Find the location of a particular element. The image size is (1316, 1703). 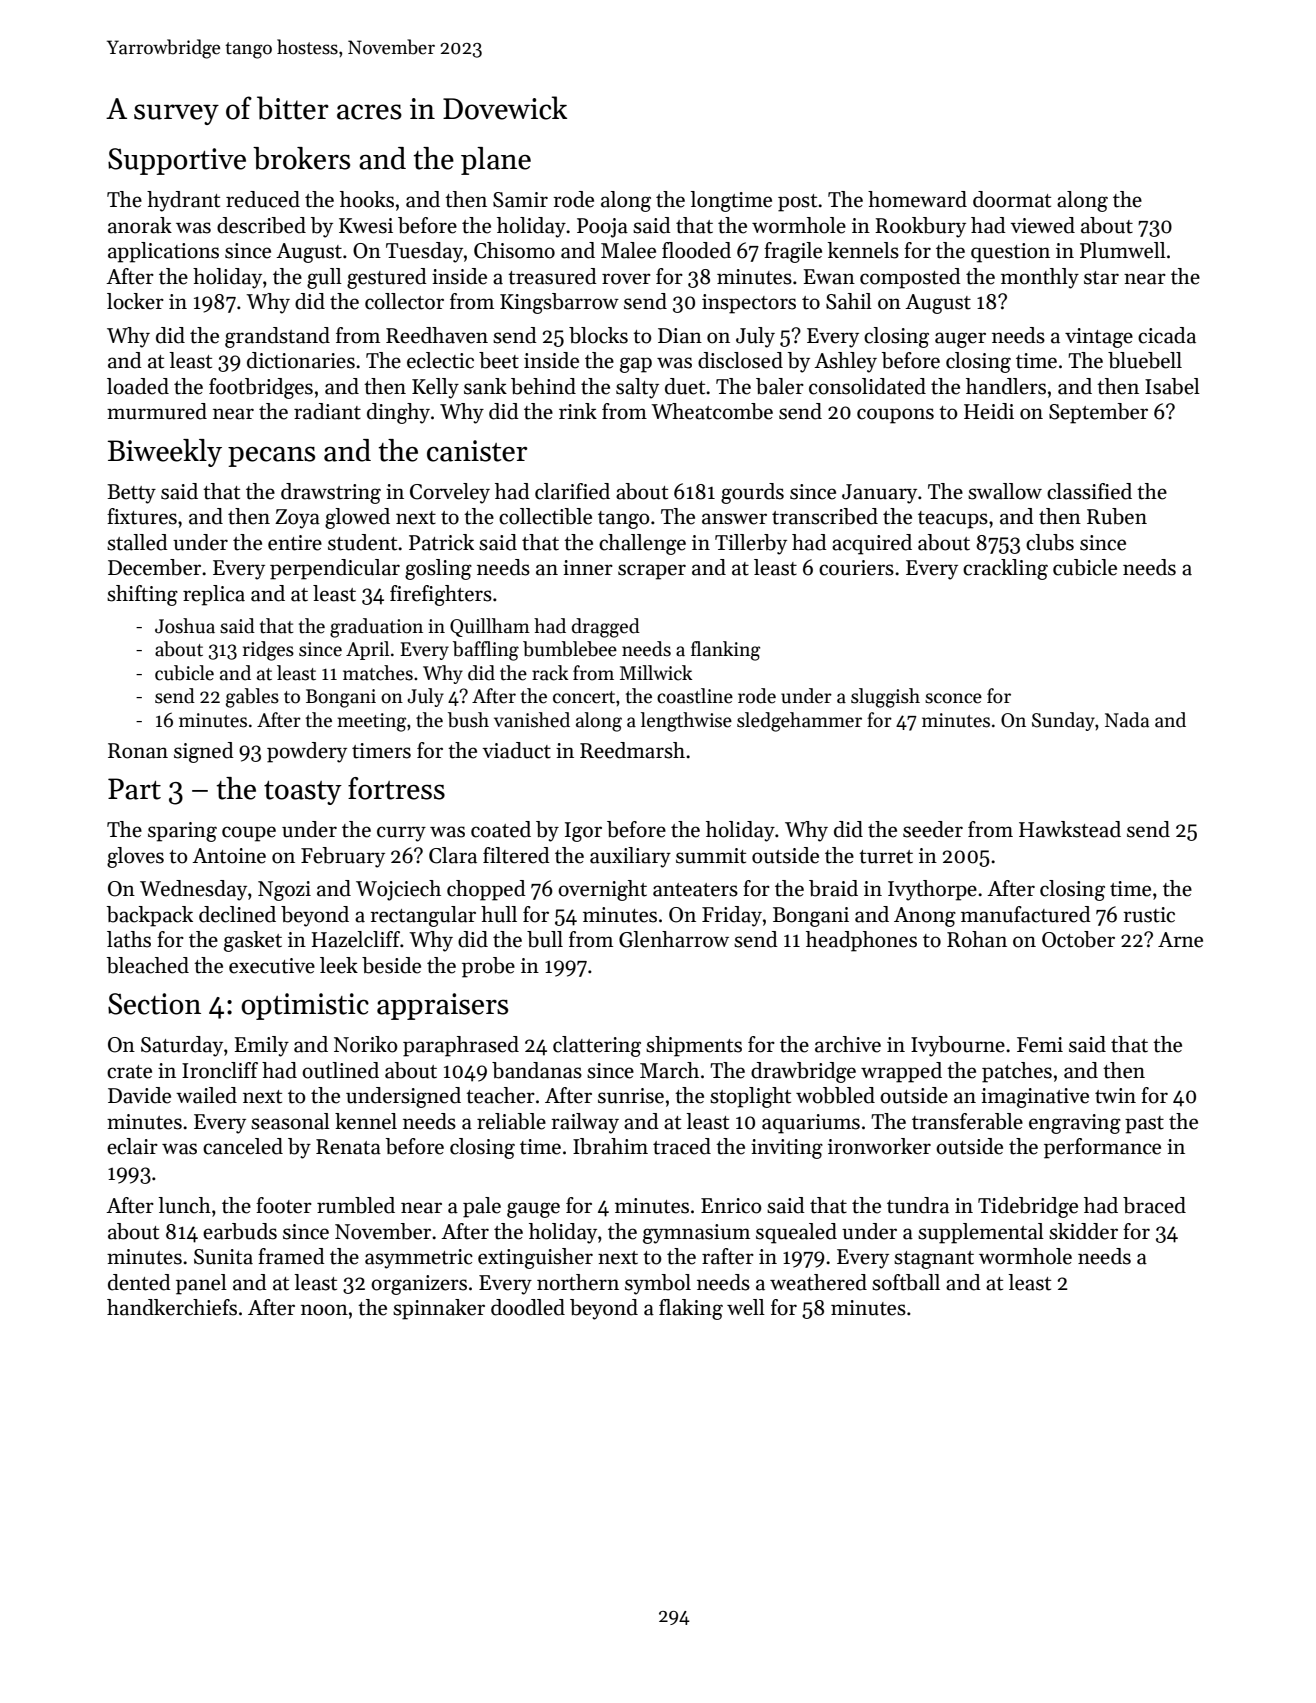

challenge is located at coordinates (642, 544).
